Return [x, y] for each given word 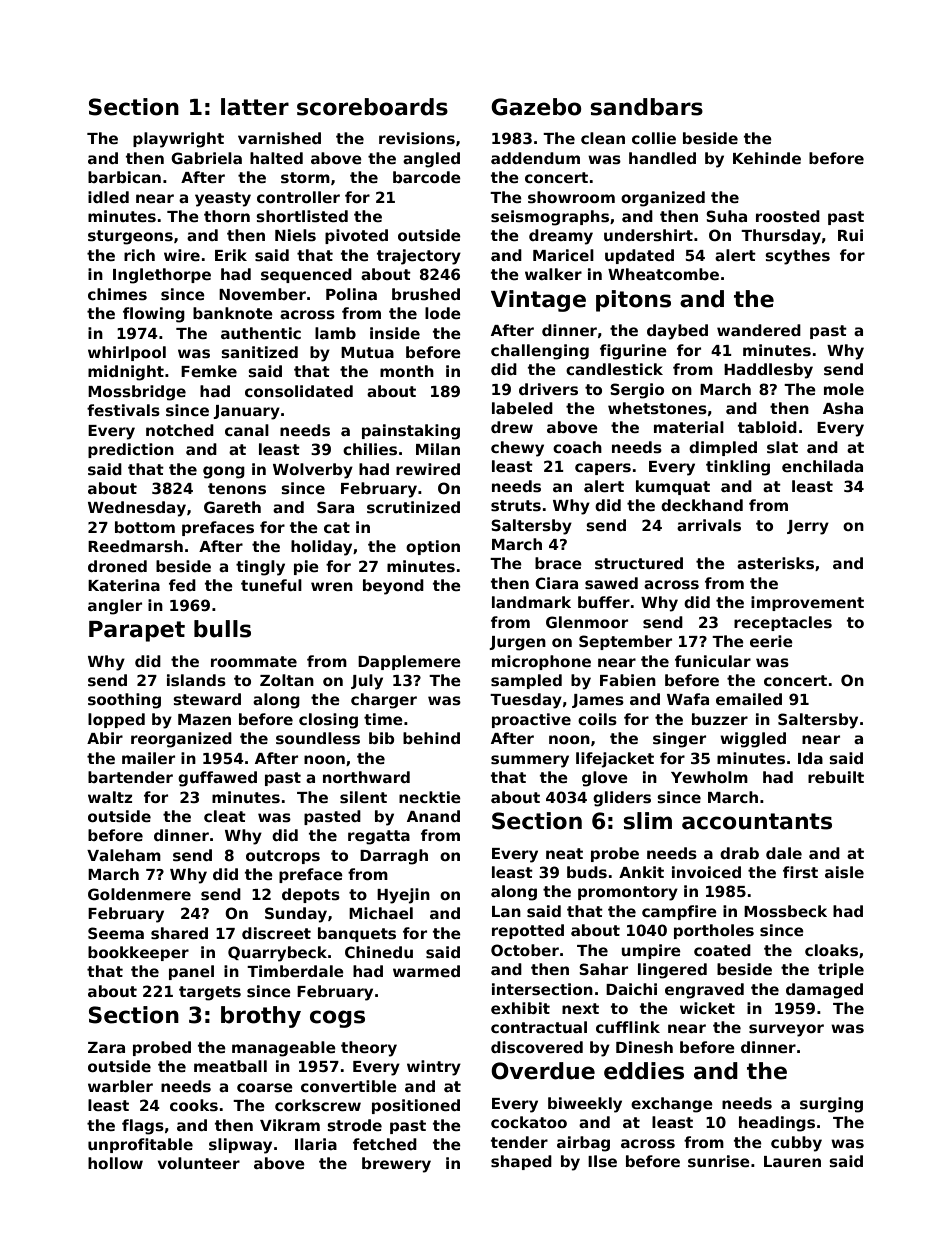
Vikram [290, 1125]
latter [255, 107]
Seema [116, 933]
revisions [417, 138]
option [433, 547]
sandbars [646, 107]
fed [182, 585]
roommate [254, 661]
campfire [679, 912]
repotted [528, 931]
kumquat [673, 487]
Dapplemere [409, 662]
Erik [231, 255]
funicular [713, 661]
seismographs [550, 218]
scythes [797, 257]
